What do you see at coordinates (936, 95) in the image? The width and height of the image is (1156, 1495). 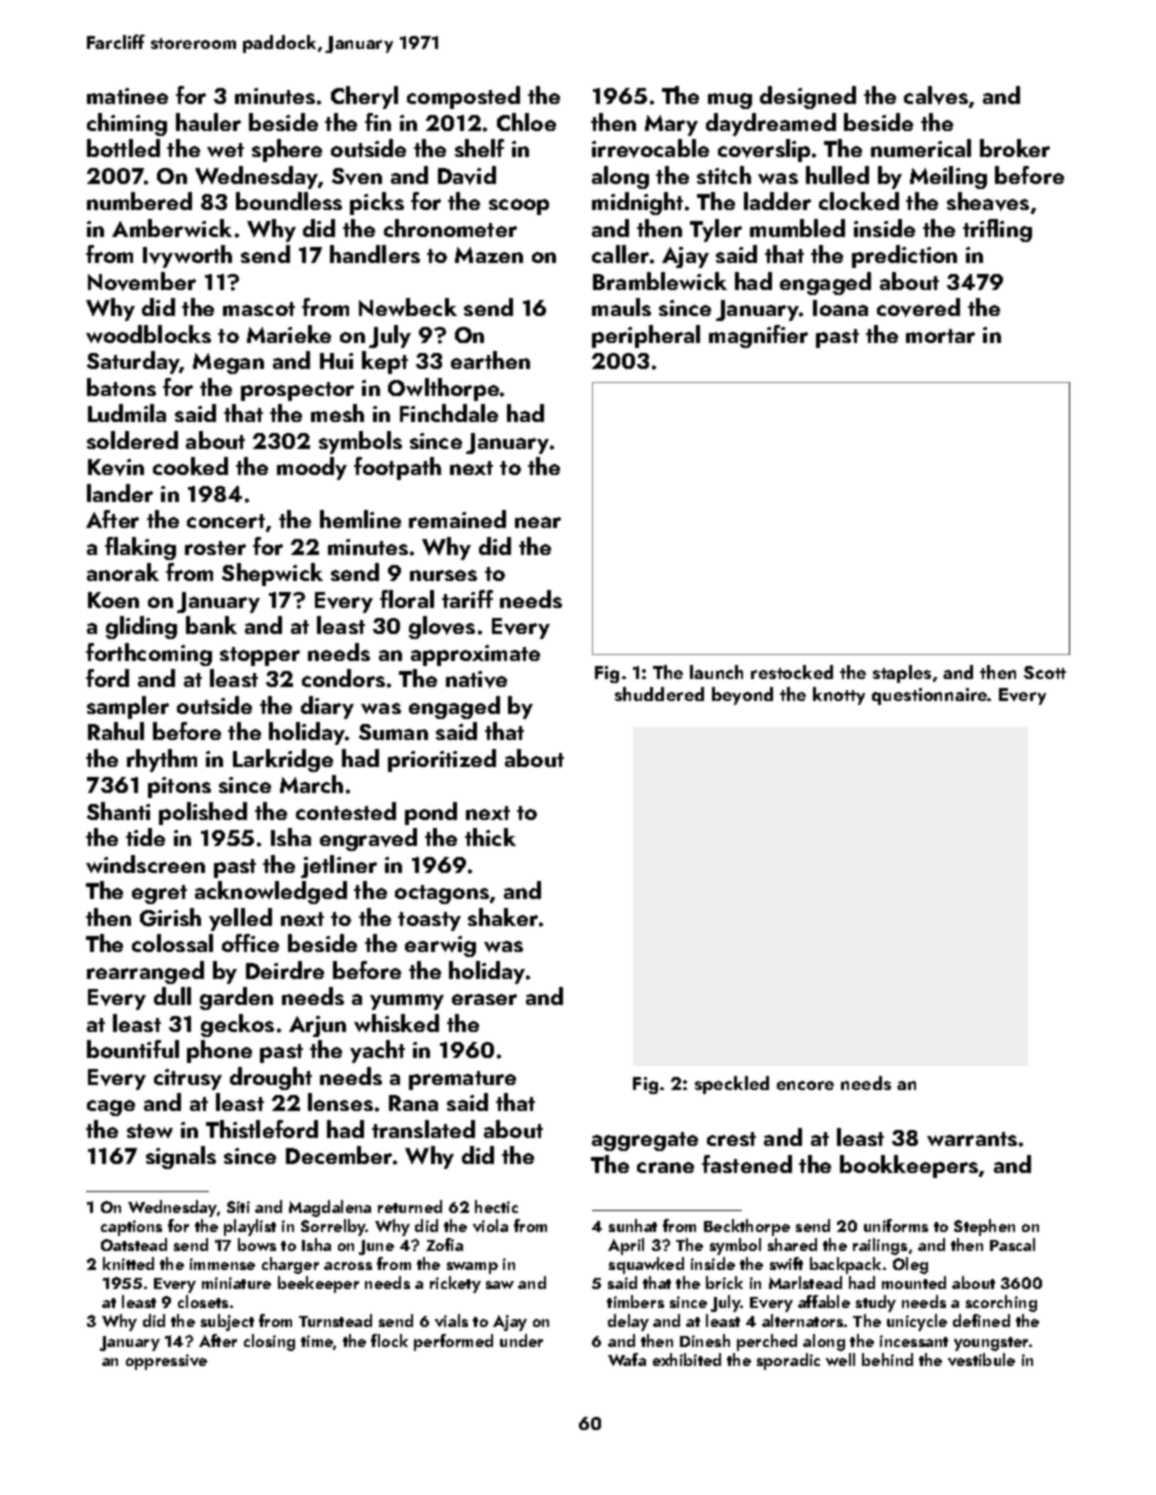 I see `calves` at bounding box center [936, 95].
